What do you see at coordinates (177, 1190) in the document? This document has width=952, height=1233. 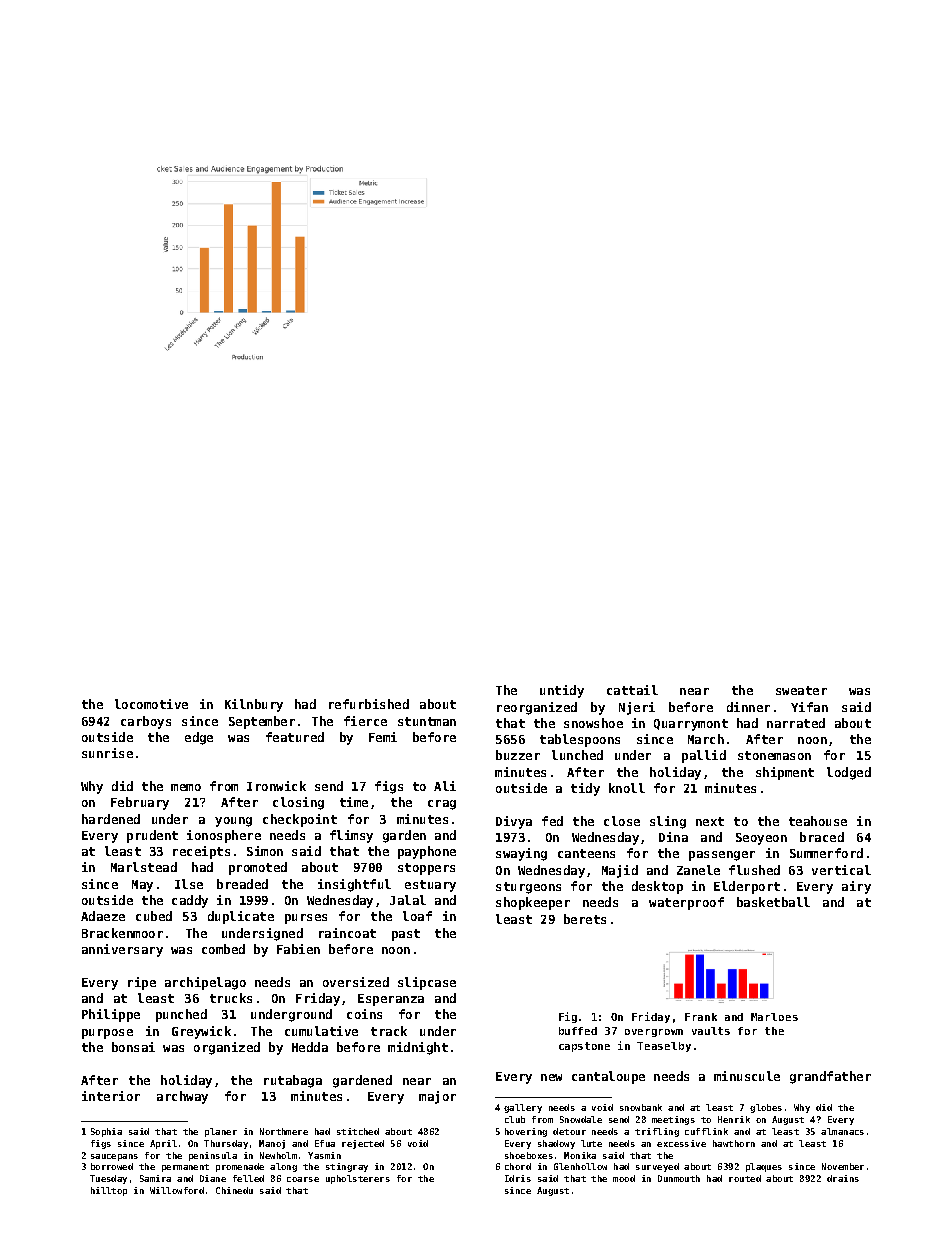 I see `Willowford` at bounding box center [177, 1190].
